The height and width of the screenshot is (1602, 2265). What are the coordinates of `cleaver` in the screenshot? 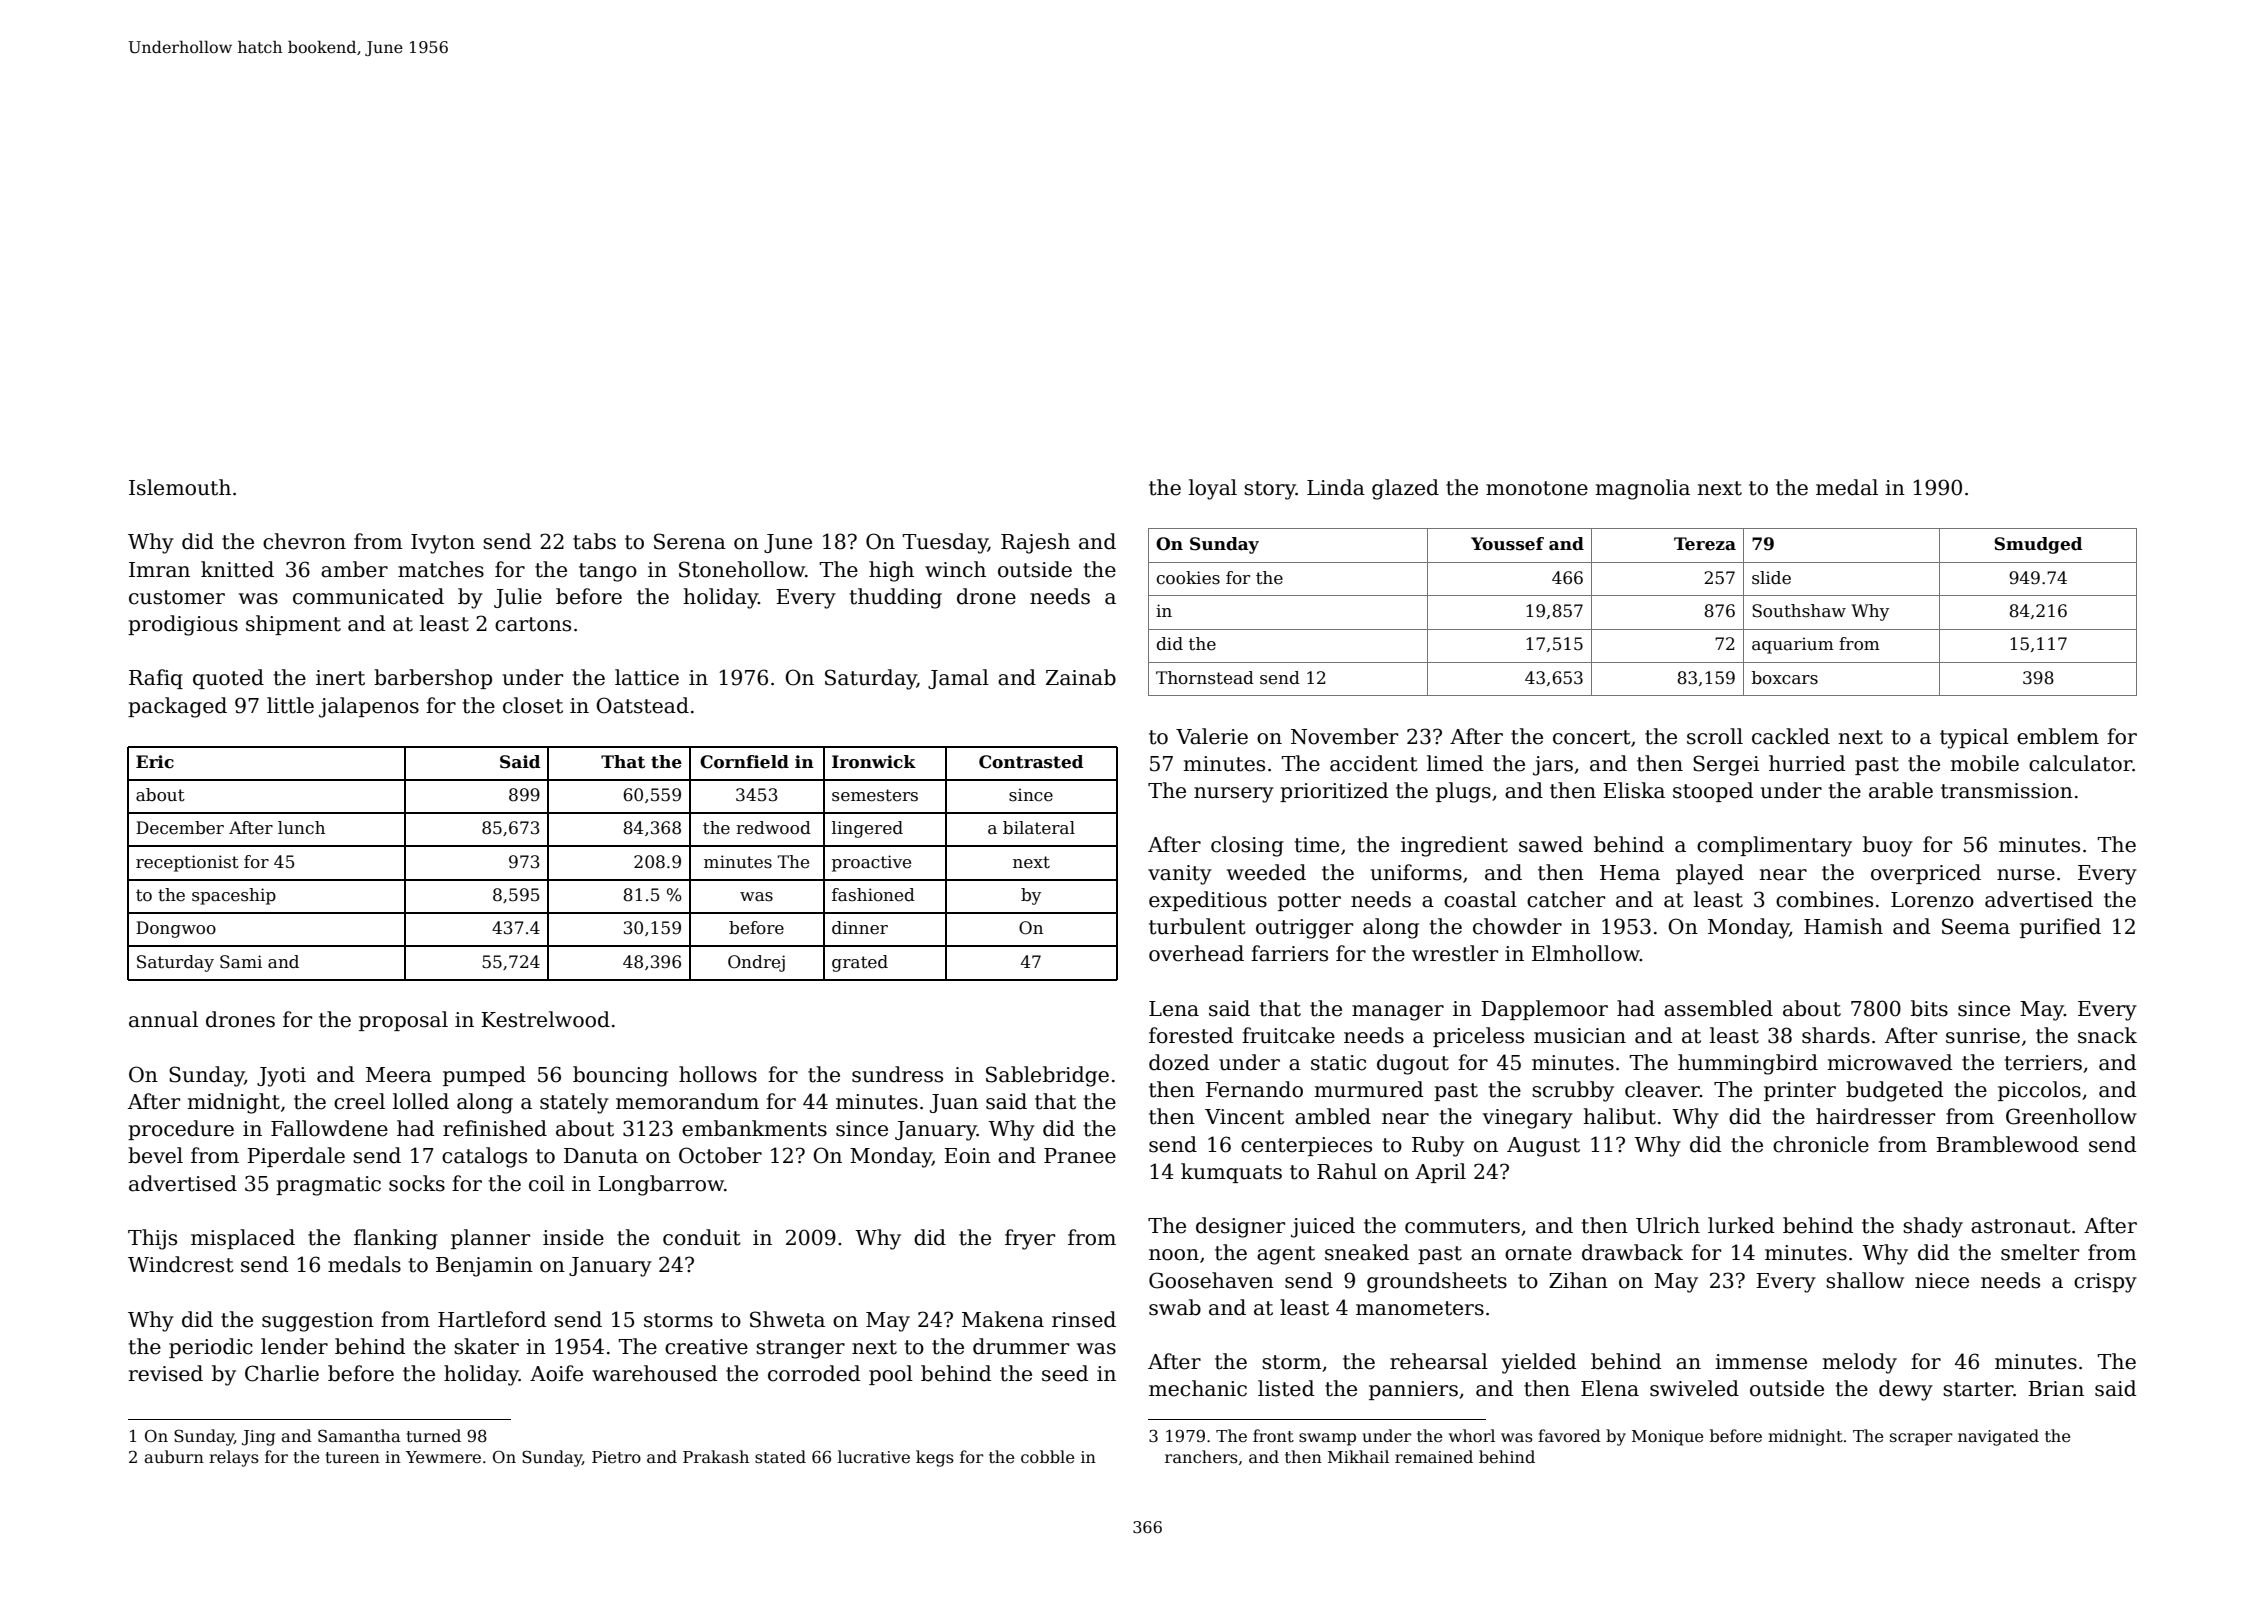 It's located at (1662, 1089).
